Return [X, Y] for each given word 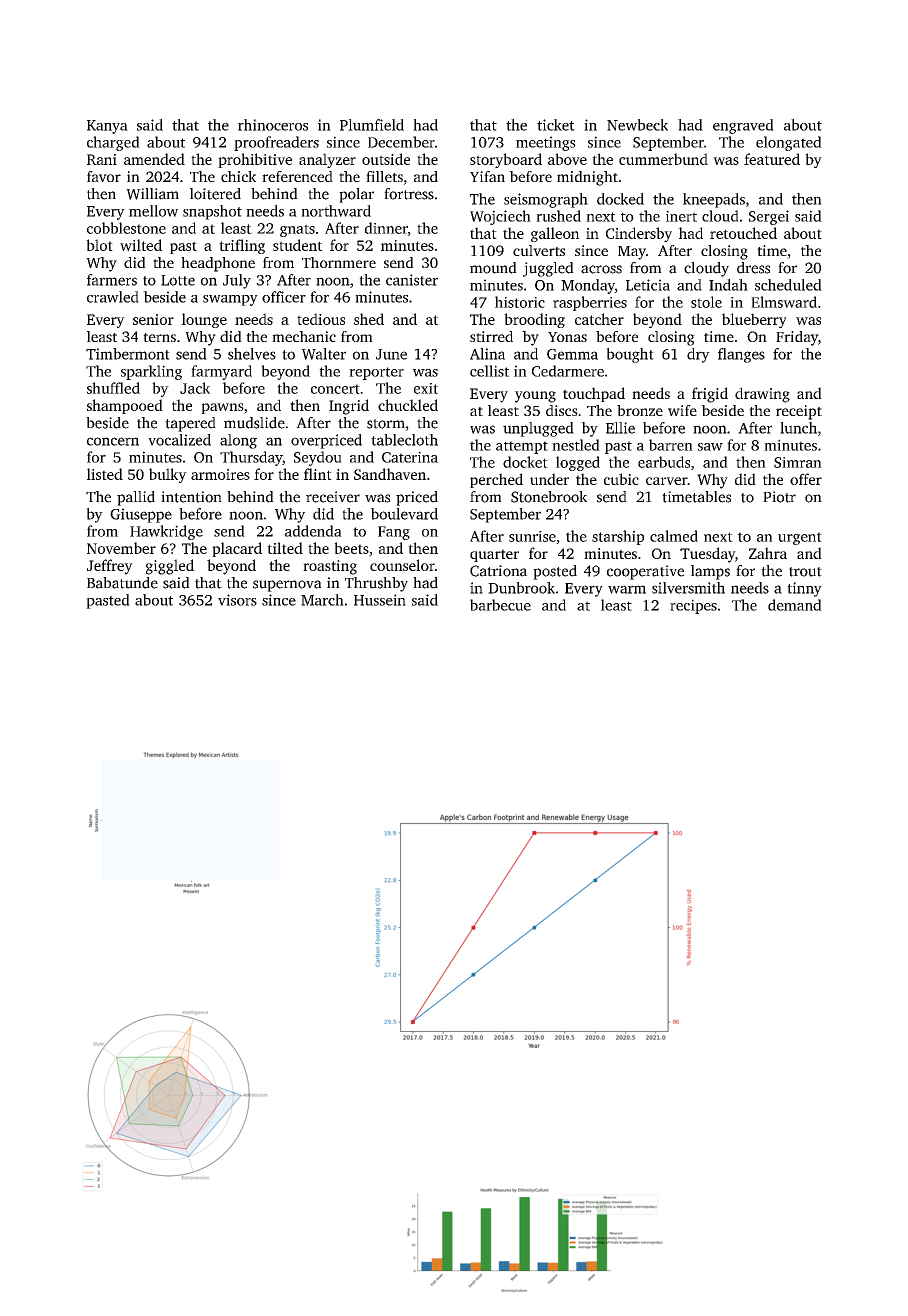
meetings [546, 143]
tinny [804, 589]
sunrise [532, 536]
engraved [743, 126]
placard [237, 549]
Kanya [107, 127]
